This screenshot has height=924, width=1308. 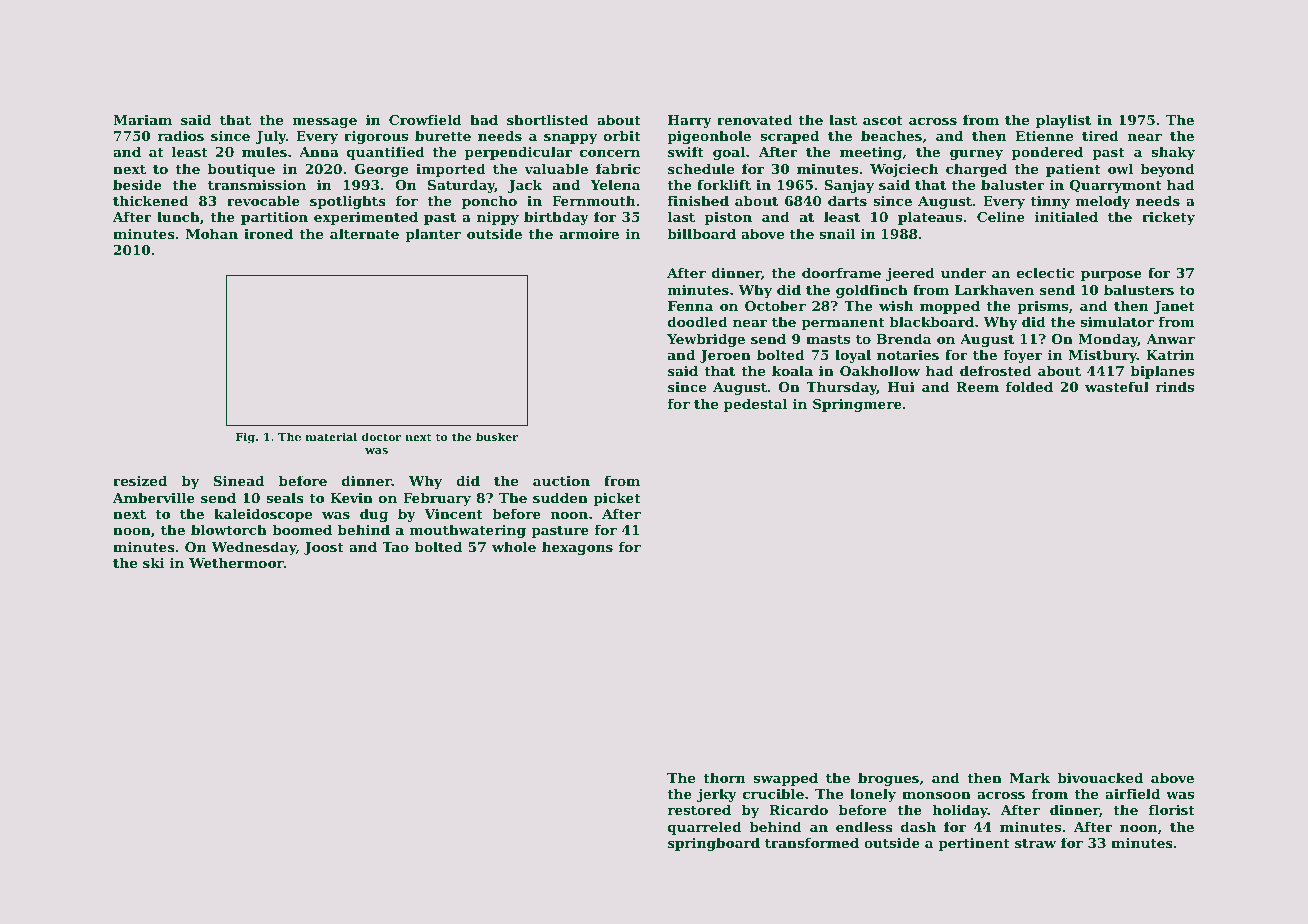 What do you see at coordinates (180, 135) in the screenshot?
I see `radios` at bounding box center [180, 135].
